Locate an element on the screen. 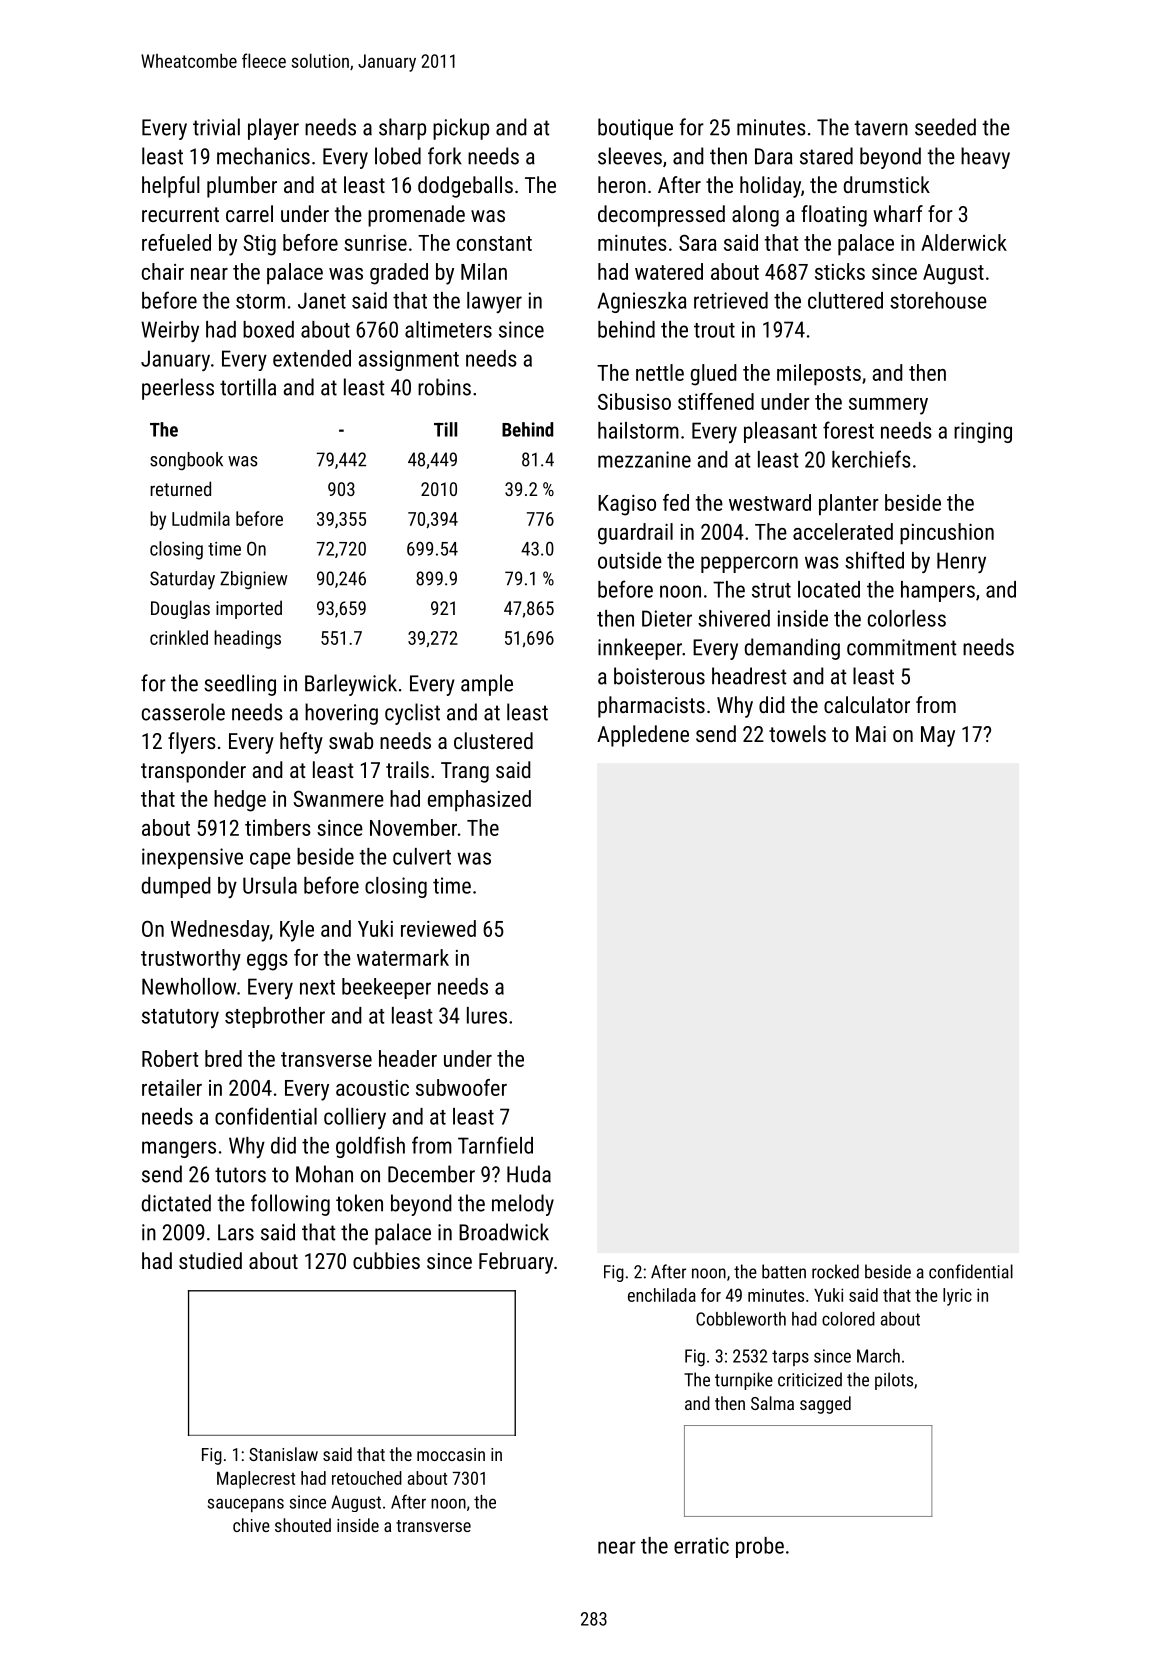 The height and width of the screenshot is (1680, 1160). chive is located at coordinates (251, 1525).
